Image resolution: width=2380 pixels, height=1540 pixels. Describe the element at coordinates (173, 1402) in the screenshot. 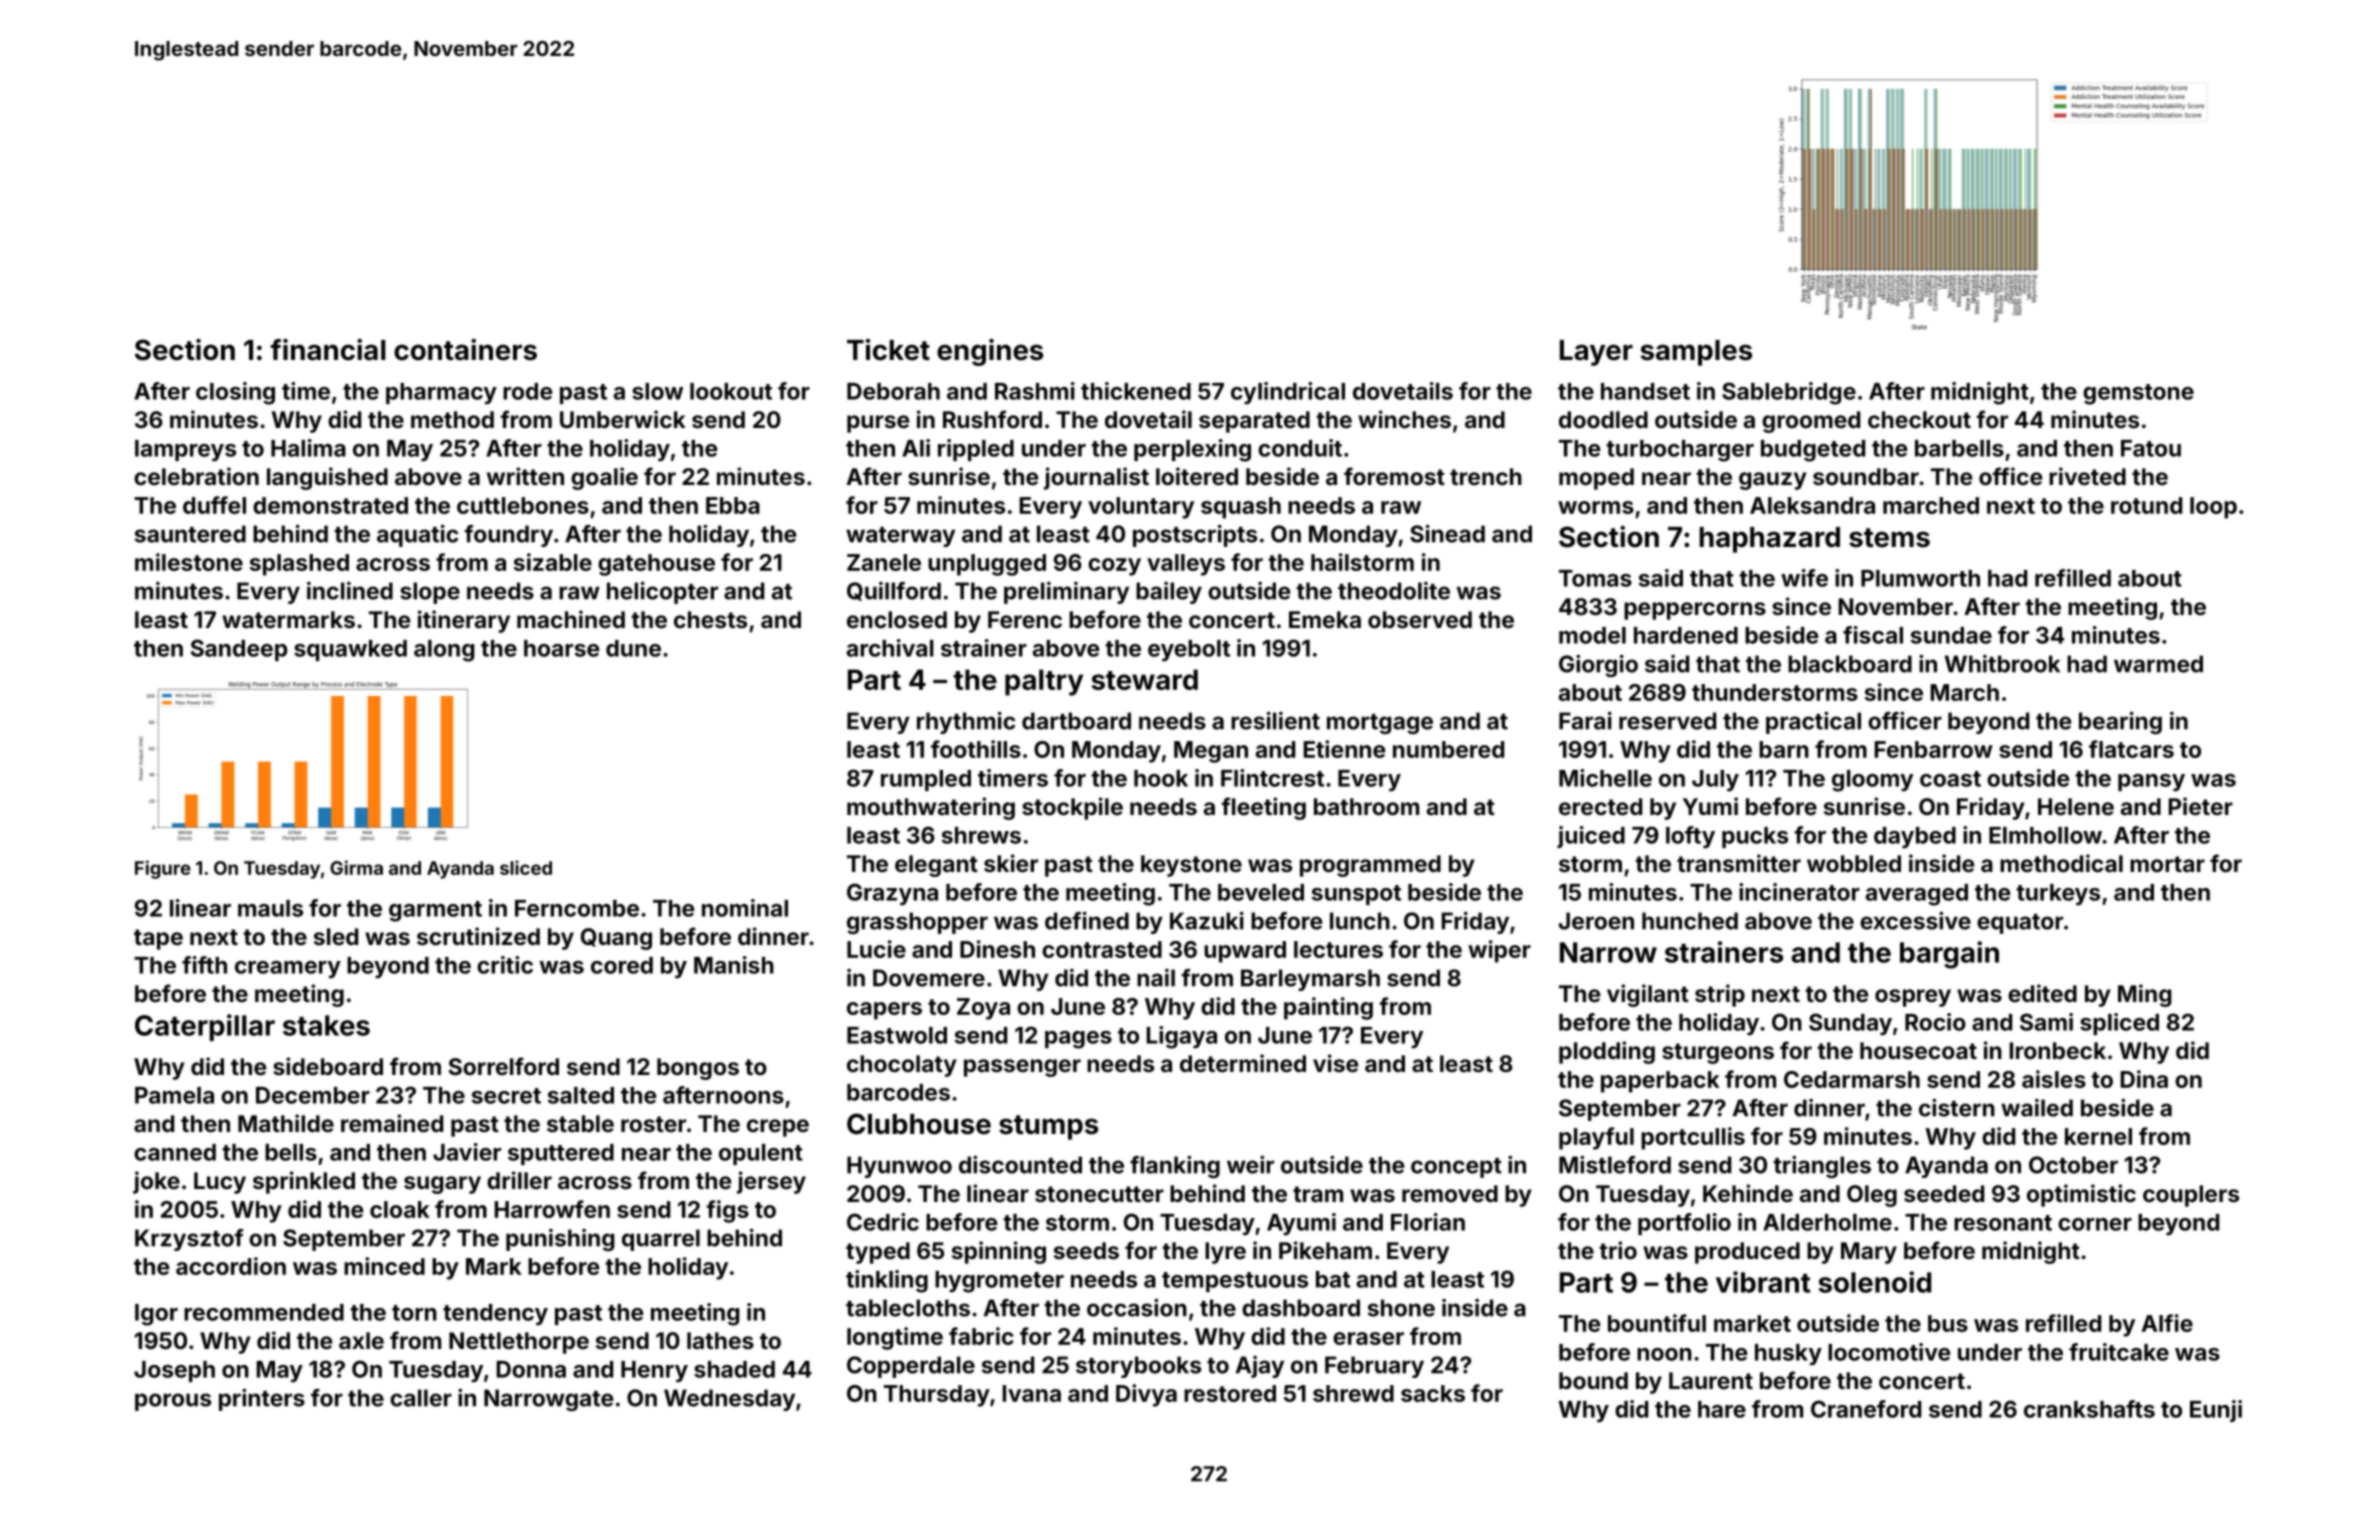

I see `porous` at that location.
